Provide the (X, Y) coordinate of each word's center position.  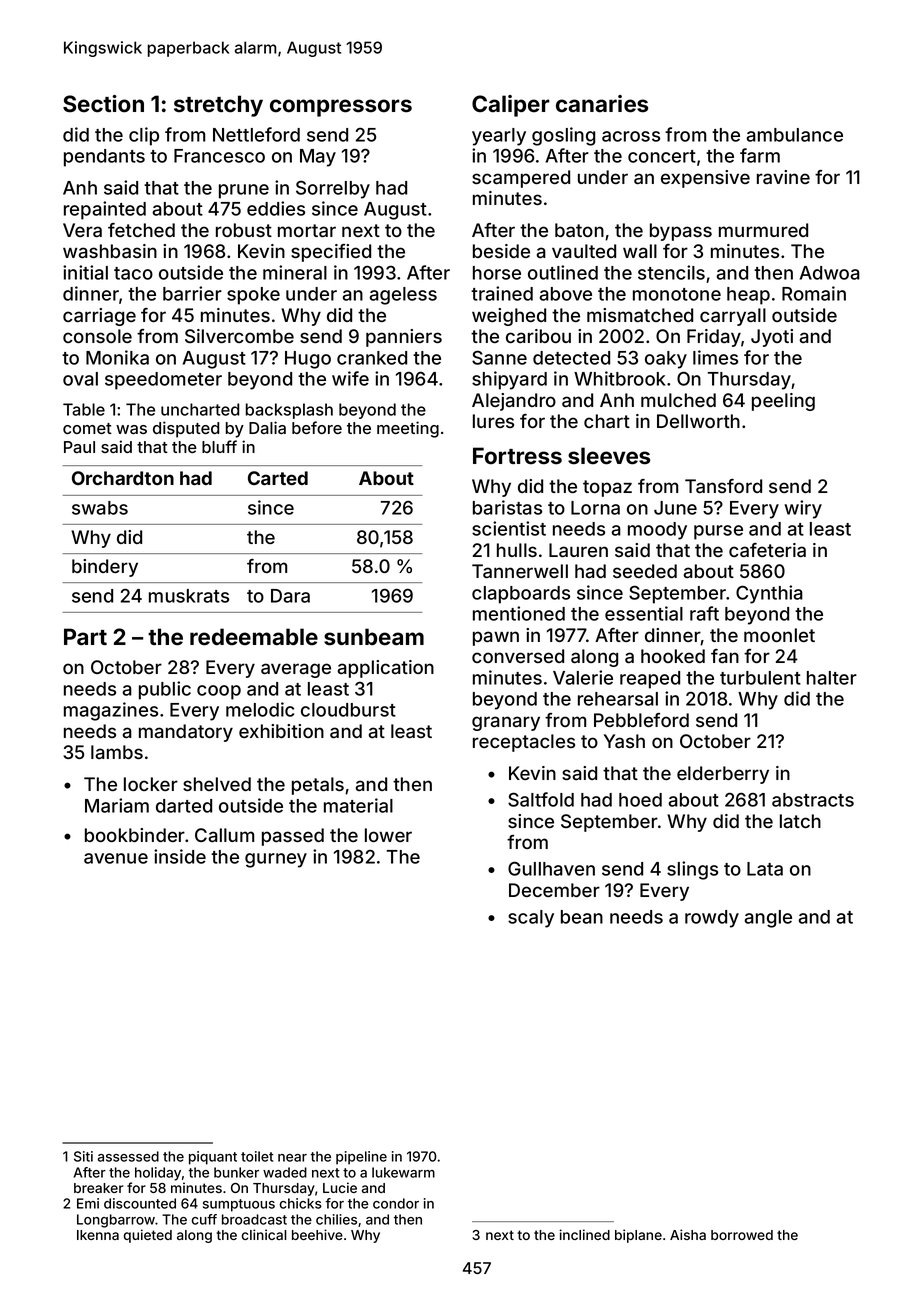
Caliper (511, 106)
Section (103, 104)
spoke (253, 296)
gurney (276, 860)
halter (832, 678)
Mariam (117, 805)
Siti (83, 1156)
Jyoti (772, 338)
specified (331, 253)
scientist (509, 528)
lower (388, 835)
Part (85, 637)
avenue (116, 858)
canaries (602, 104)
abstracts (813, 800)
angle (768, 919)
